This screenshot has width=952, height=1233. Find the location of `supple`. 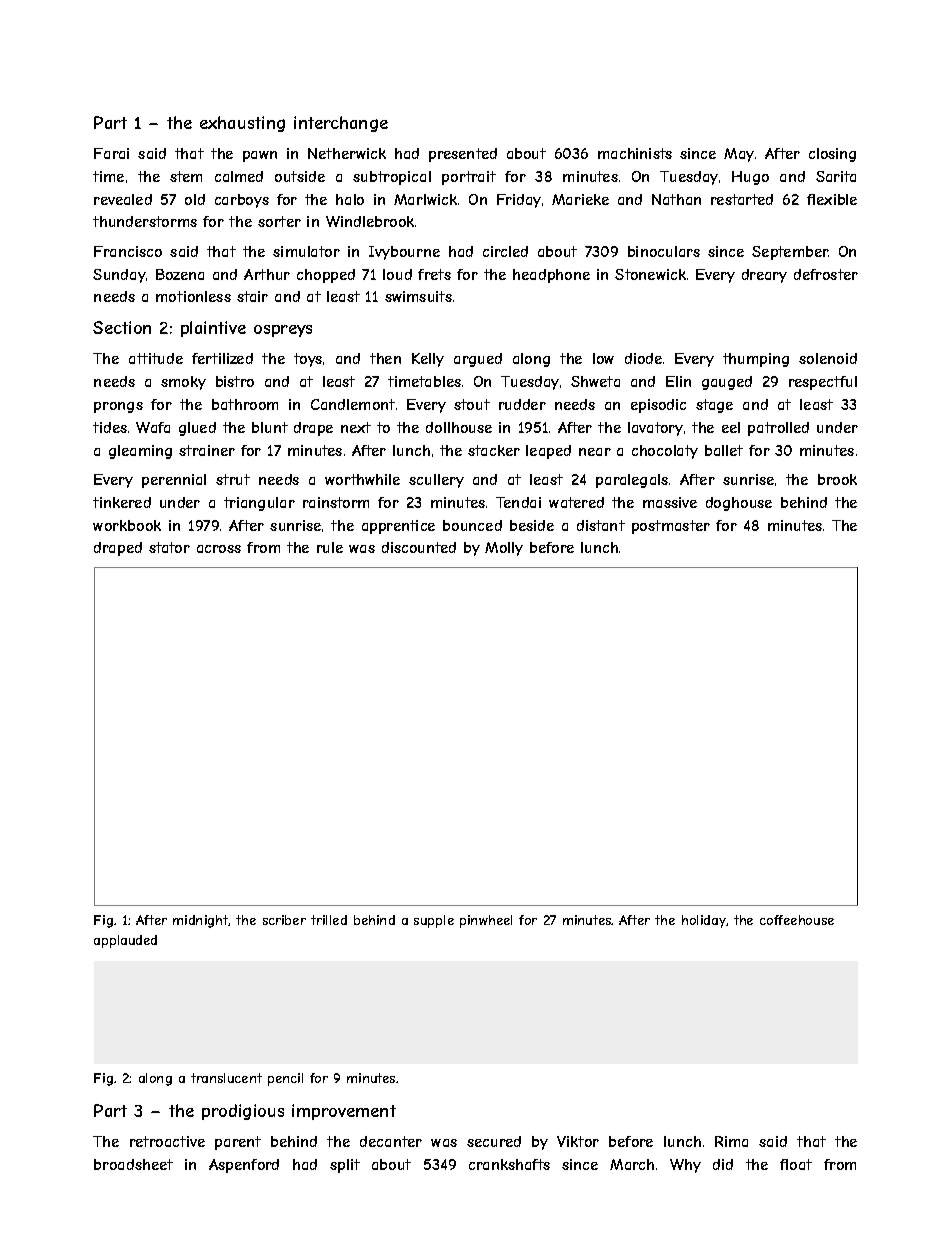

supple is located at coordinates (434, 921).
